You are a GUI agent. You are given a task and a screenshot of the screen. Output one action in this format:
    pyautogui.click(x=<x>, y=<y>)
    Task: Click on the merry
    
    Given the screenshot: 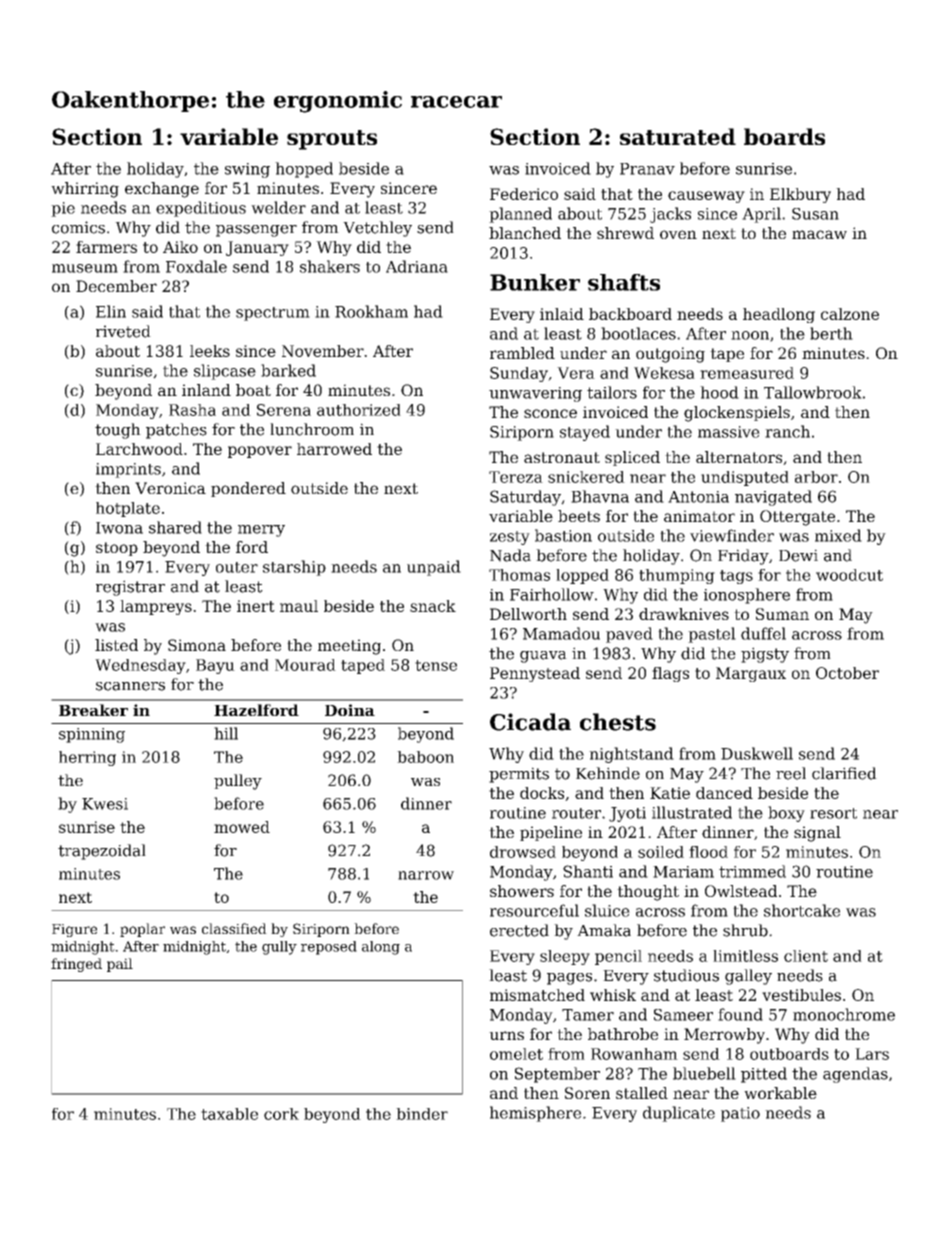 What is the action you would take?
    pyautogui.click(x=261, y=531)
